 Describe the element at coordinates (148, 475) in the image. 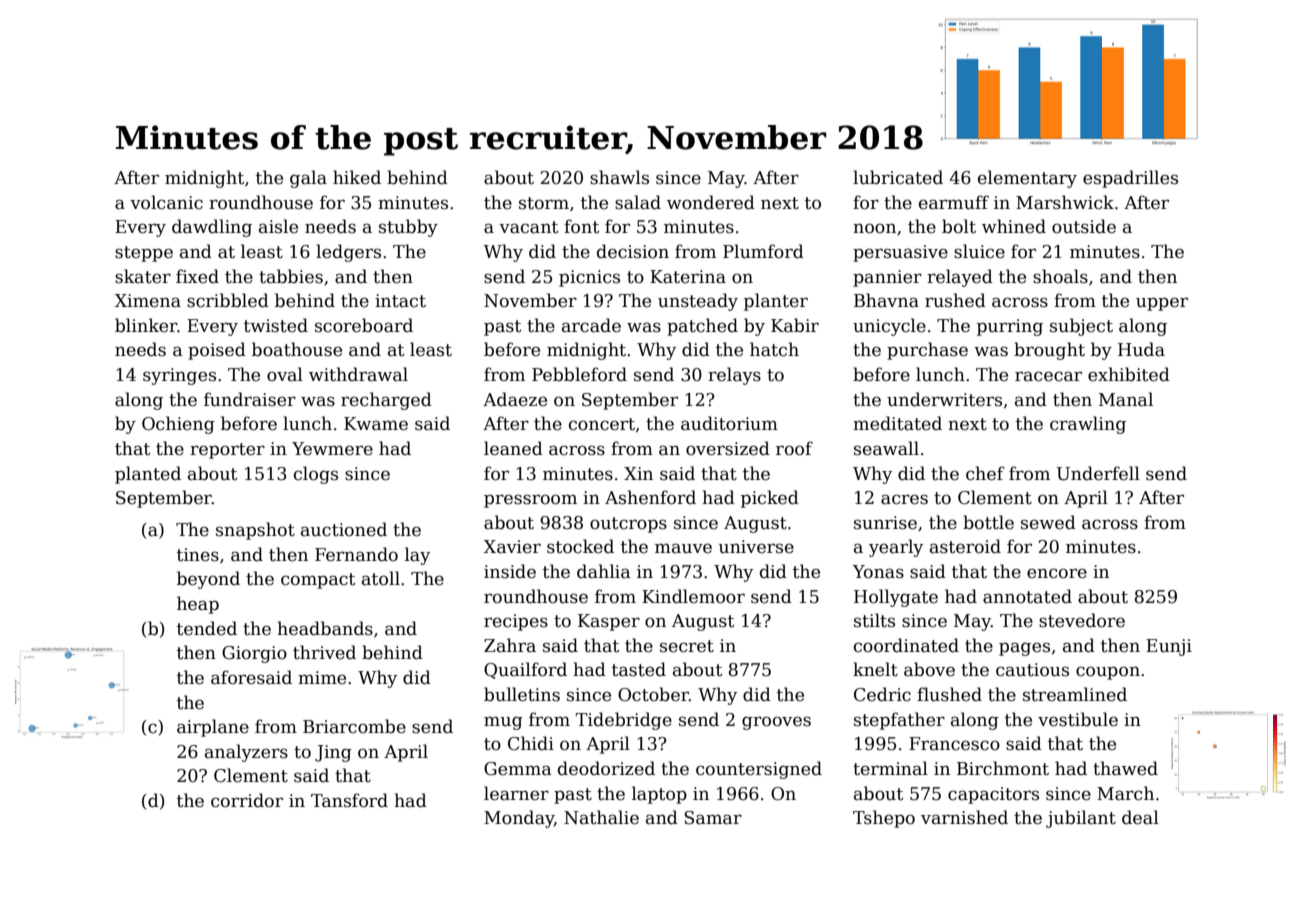

I see `planted` at that location.
